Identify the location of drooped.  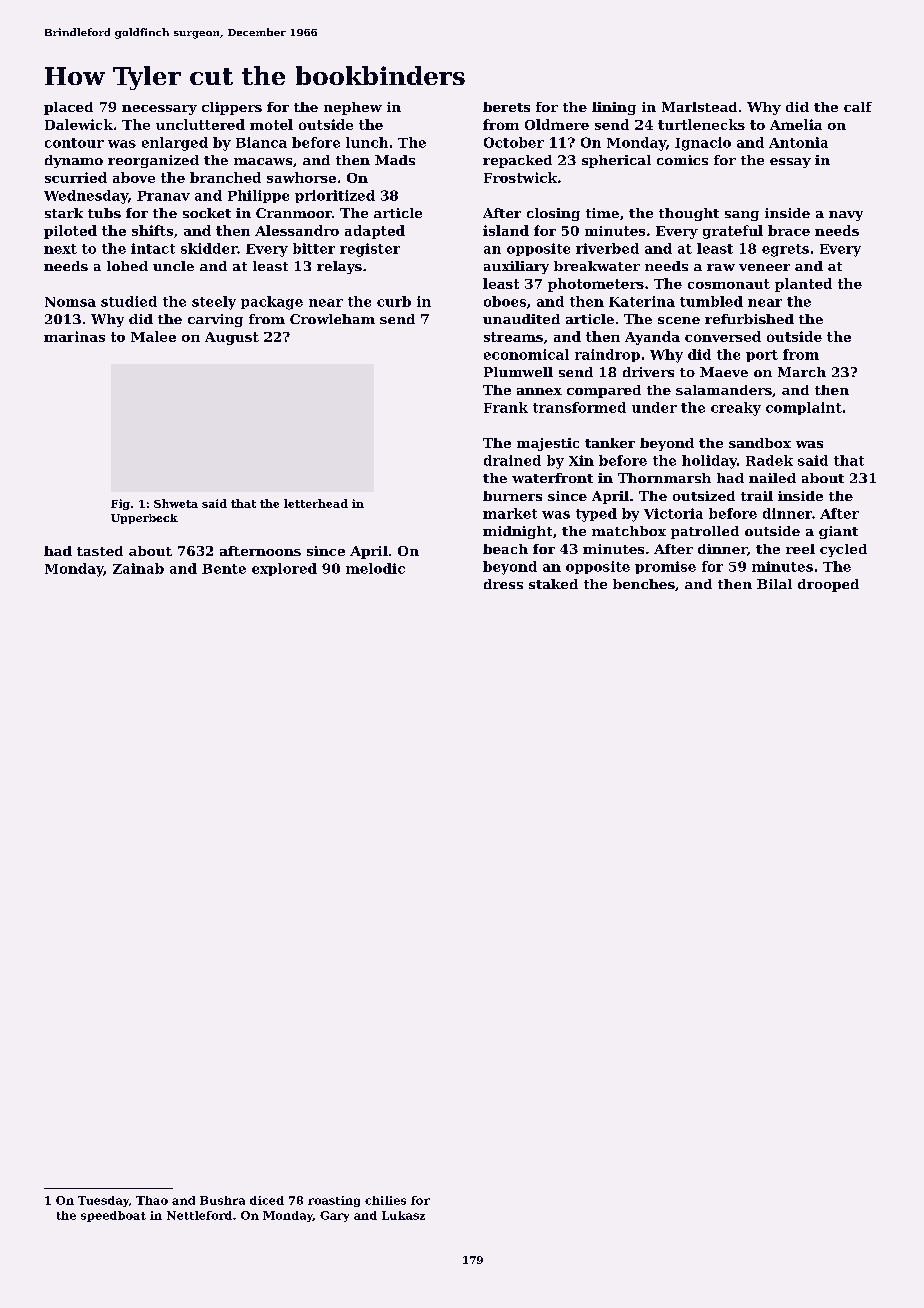
(828, 585).
